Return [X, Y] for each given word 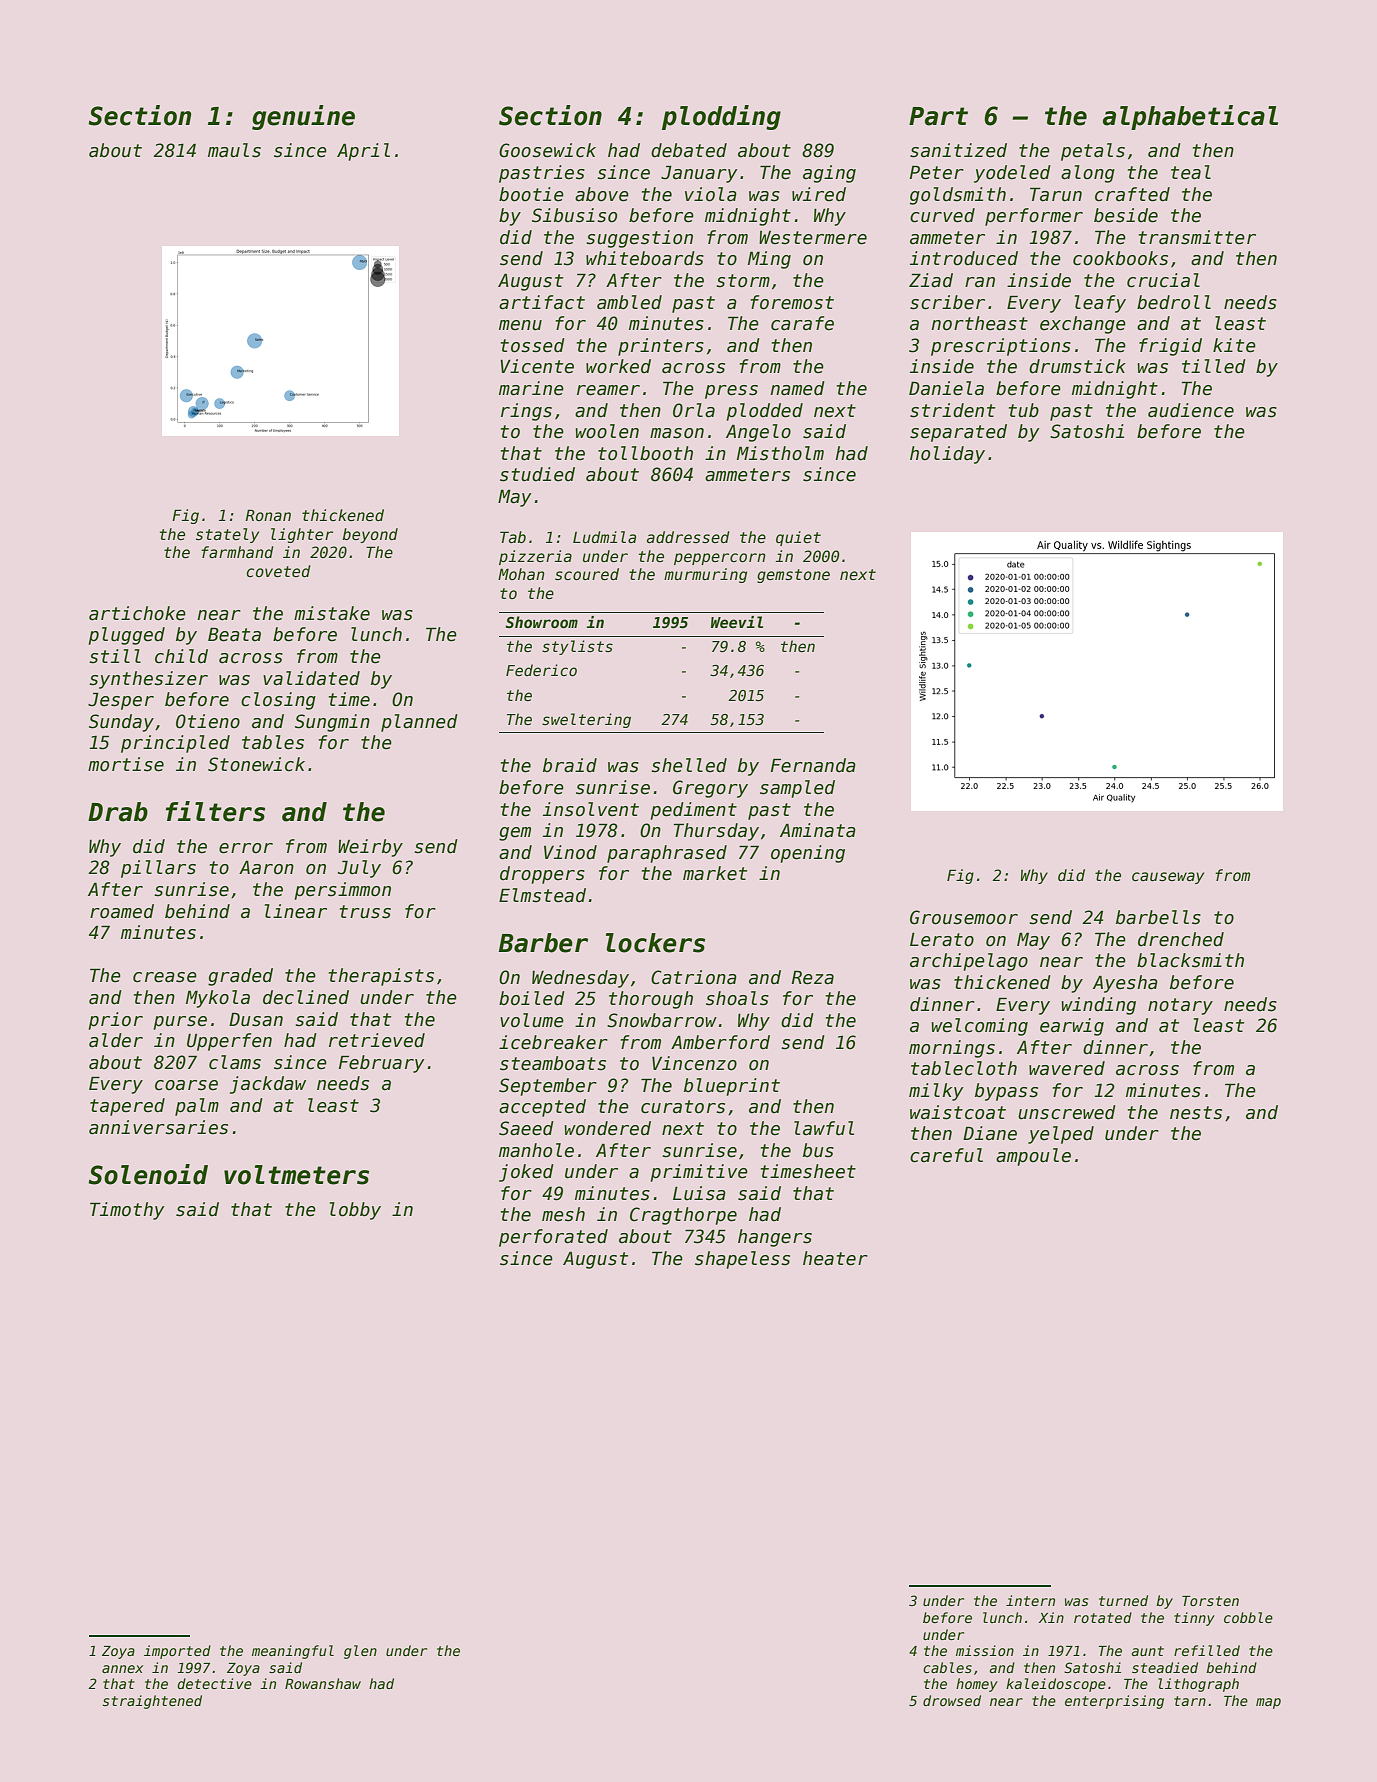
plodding [721, 117]
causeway [1168, 878]
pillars [158, 869]
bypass [1006, 1092]
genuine [303, 117]
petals [1093, 152]
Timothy [127, 1211]
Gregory [710, 789]
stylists [577, 647]
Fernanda [813, 765]
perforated [553, 1238]
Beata [234, 634]
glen [360, 1652]
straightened [152, 1702]
